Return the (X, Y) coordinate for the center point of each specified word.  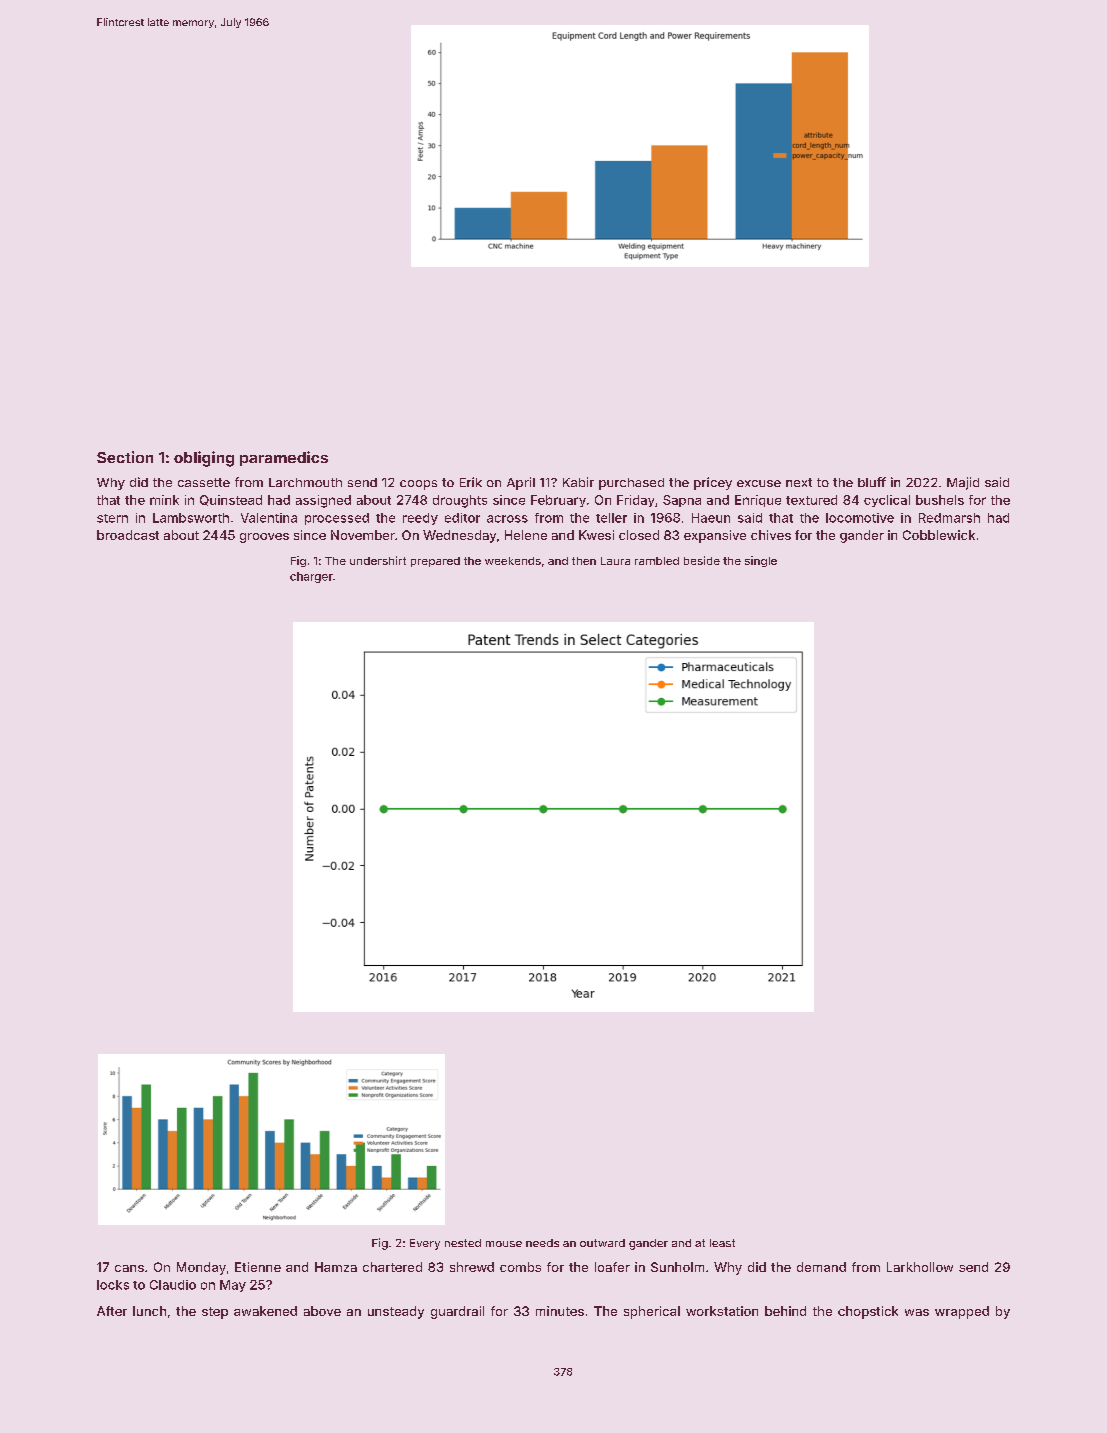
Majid (963, 483)
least (722, 1243)
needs (542, 1243)
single (761, 561)
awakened (265, 1311)
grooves (264, 538)
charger (311, 577)
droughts (460, 501)
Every (425, 1244)
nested (463, 1243)
